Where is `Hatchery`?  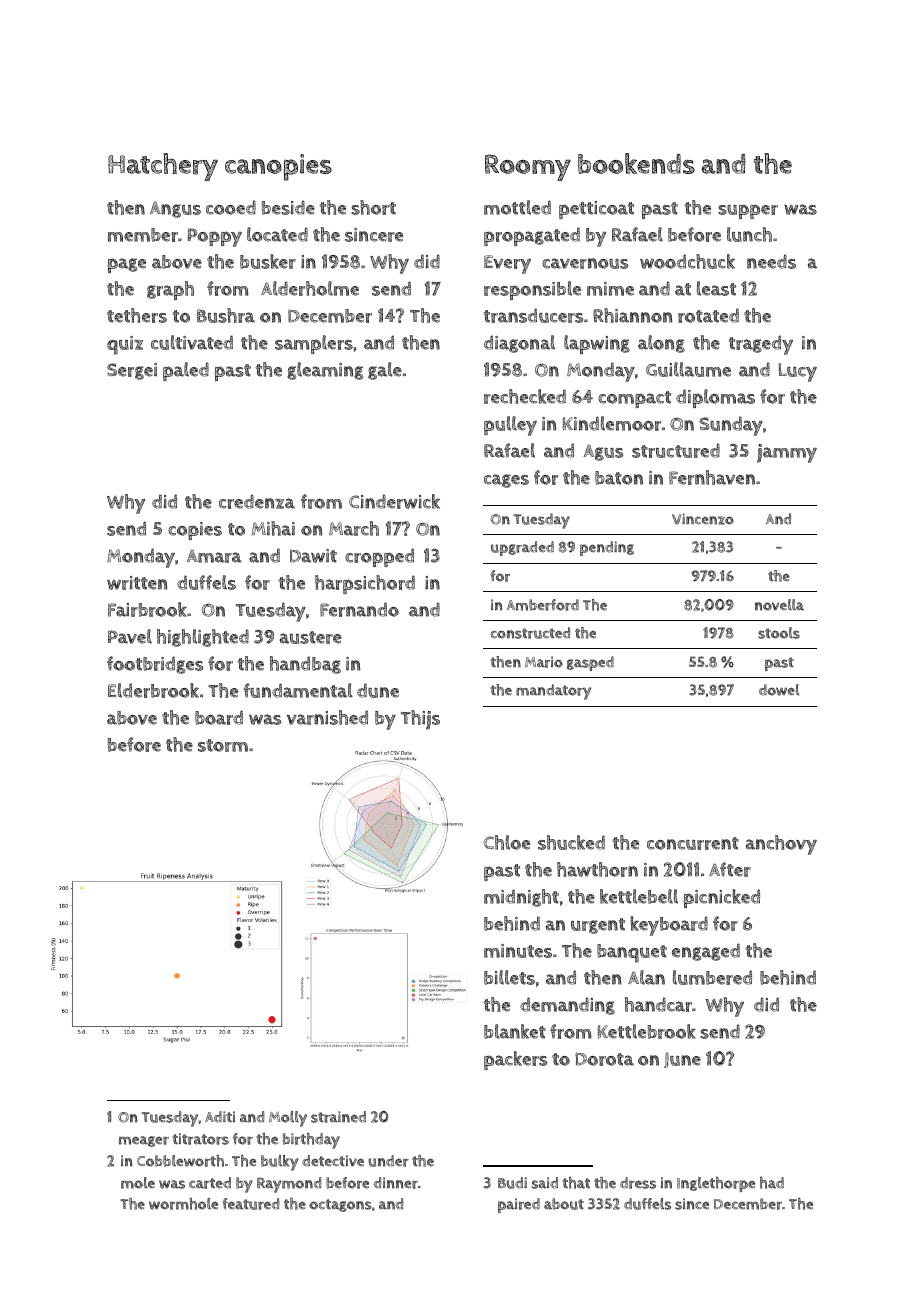
Hatchery is located at coordinates (163, 167).
